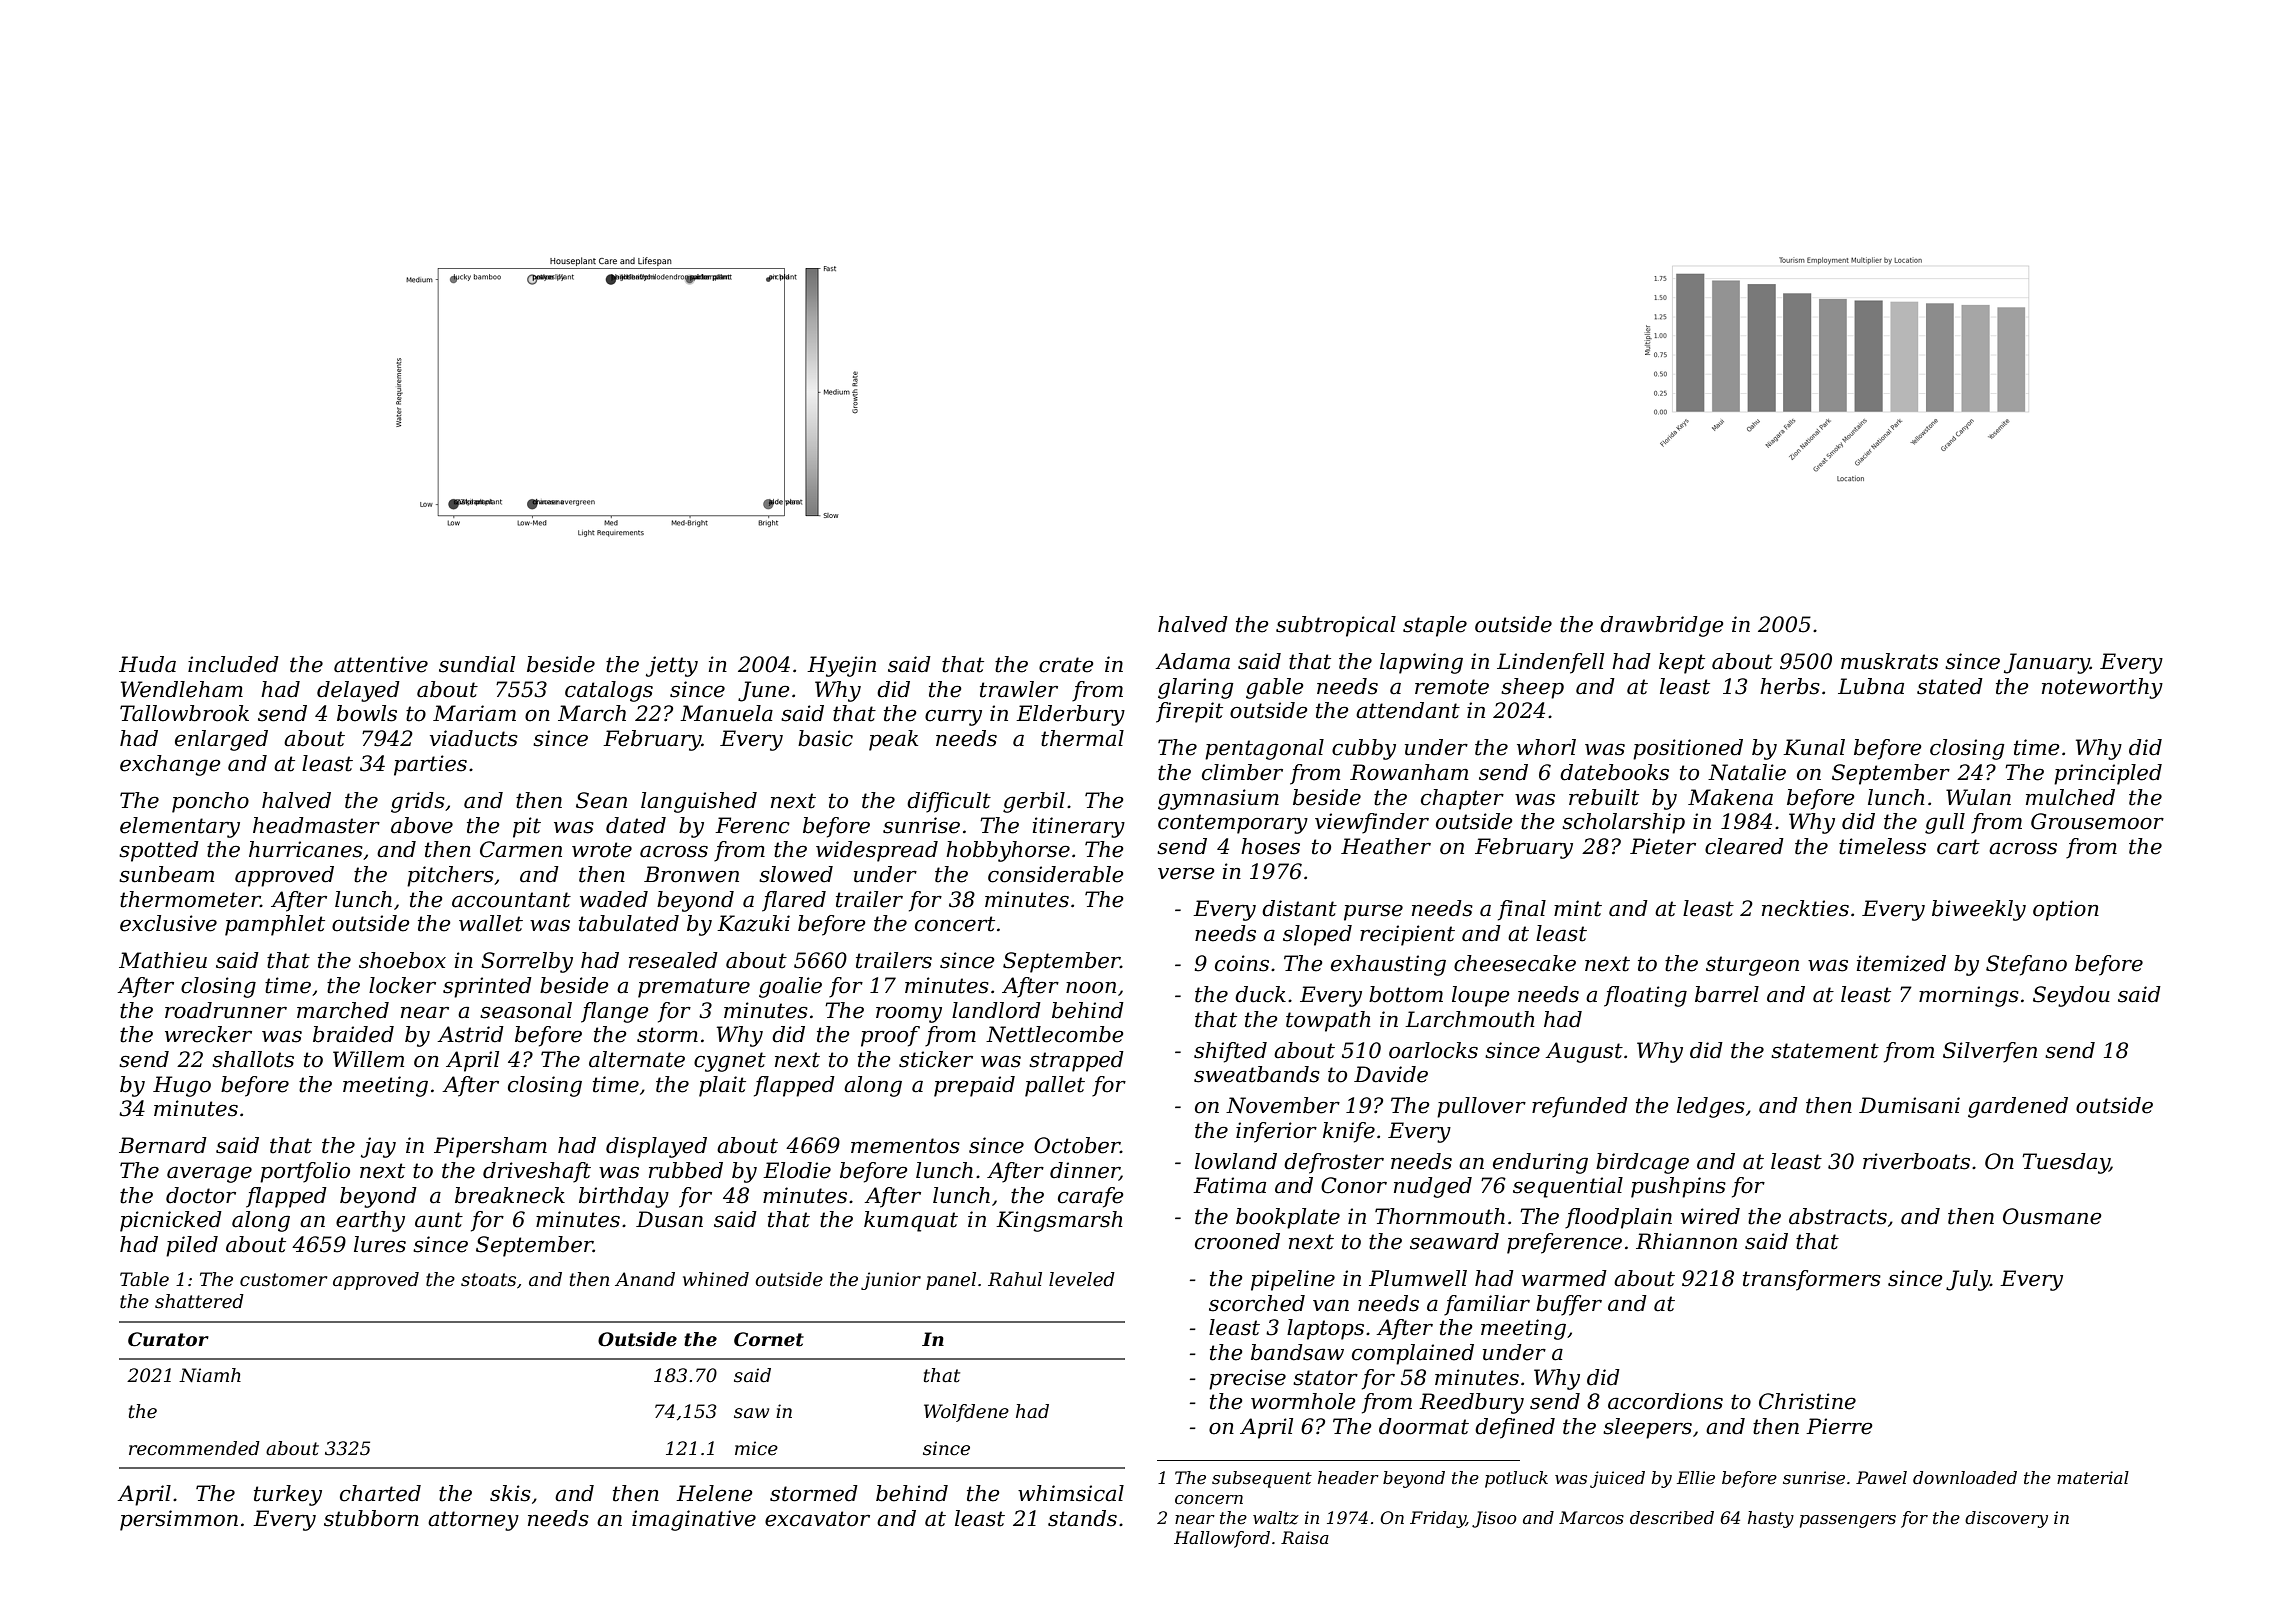 The width and height of the document is (2282, 1614). What do you see at coordinates (2108, 774) in the document?
I see `principled` at bounding box center [2108, 774].
